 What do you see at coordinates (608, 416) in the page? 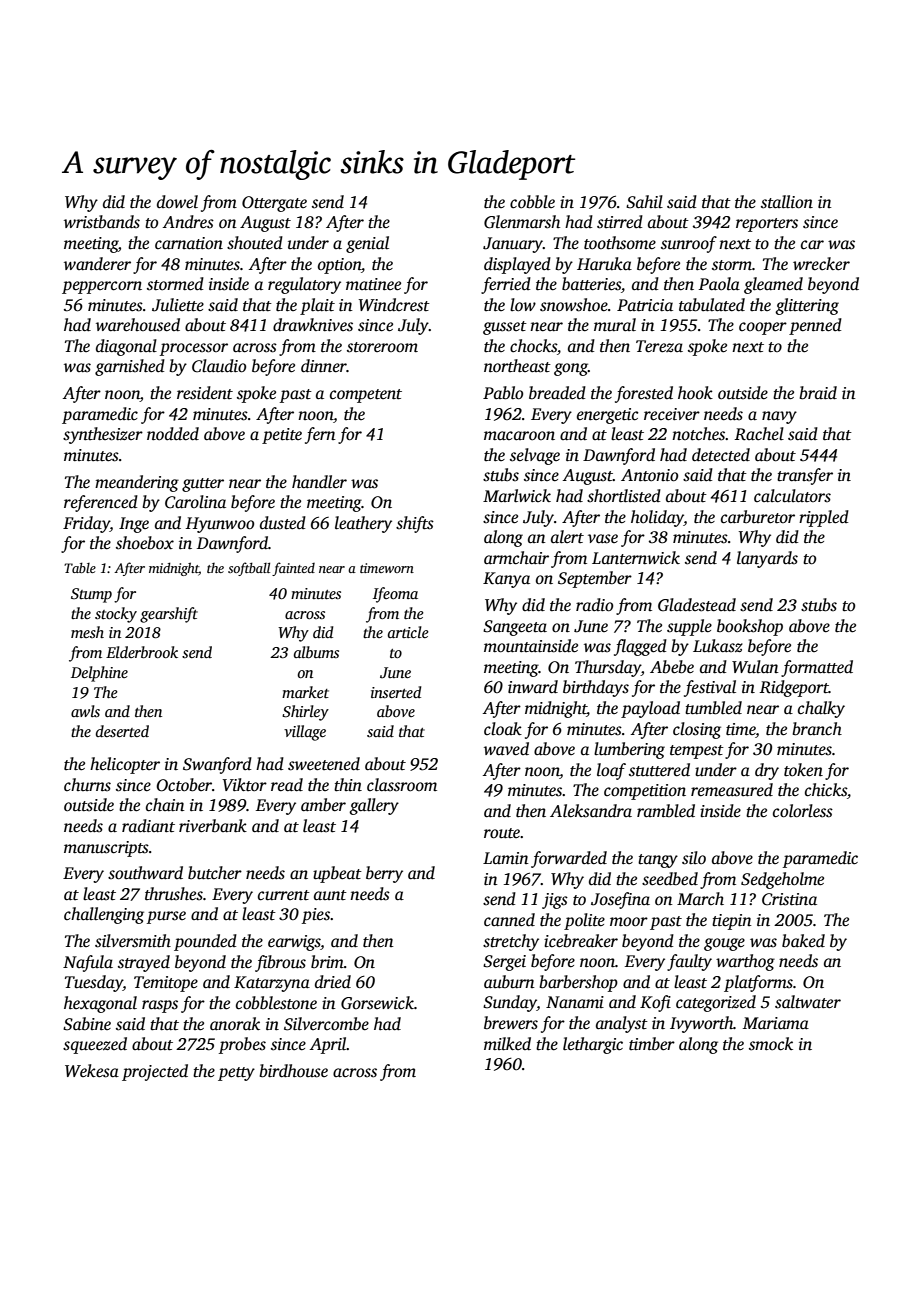
I see `energetic` at bounding box center [608, 416].
